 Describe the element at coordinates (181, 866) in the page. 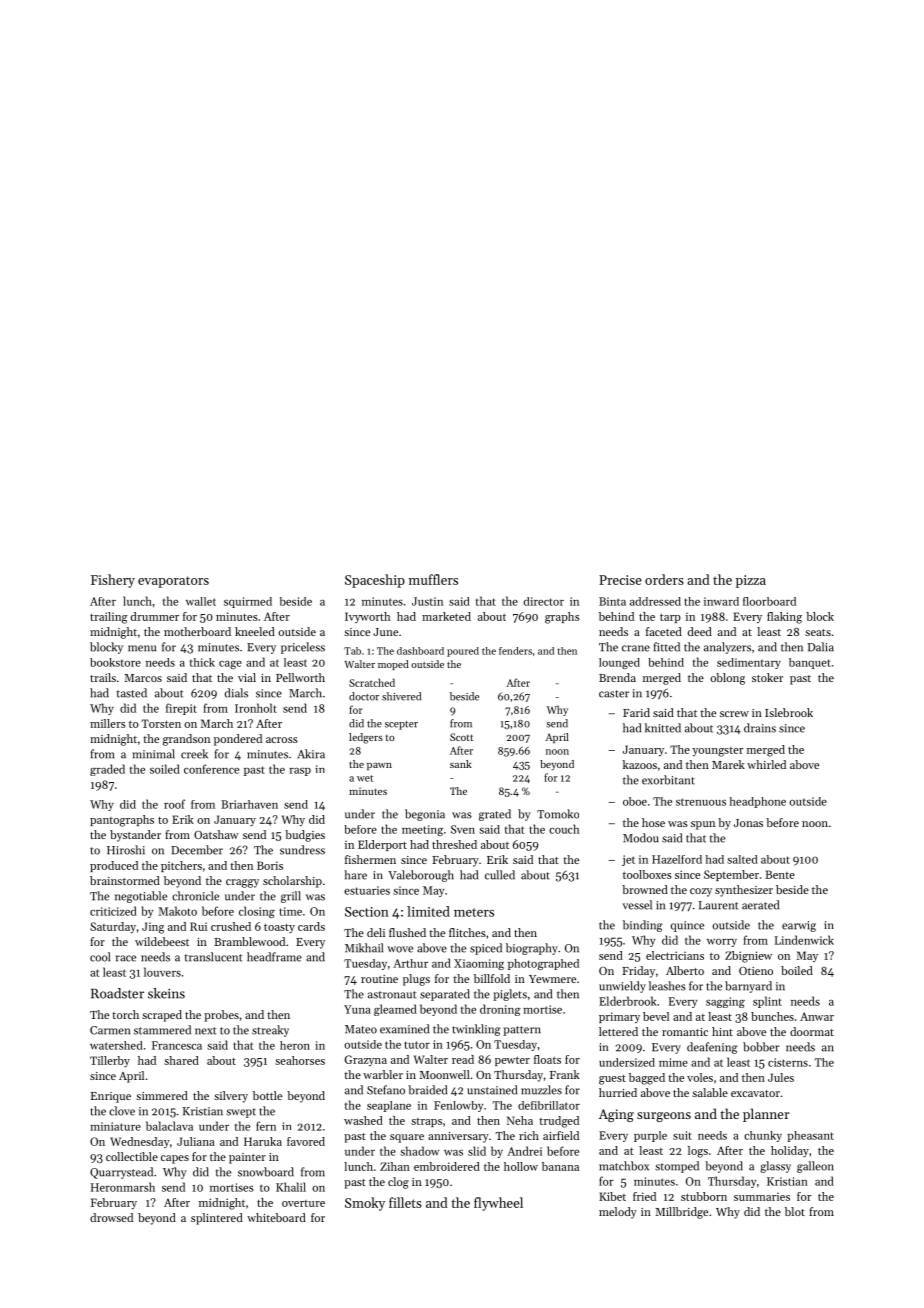

I see `pitchers` at that location.
